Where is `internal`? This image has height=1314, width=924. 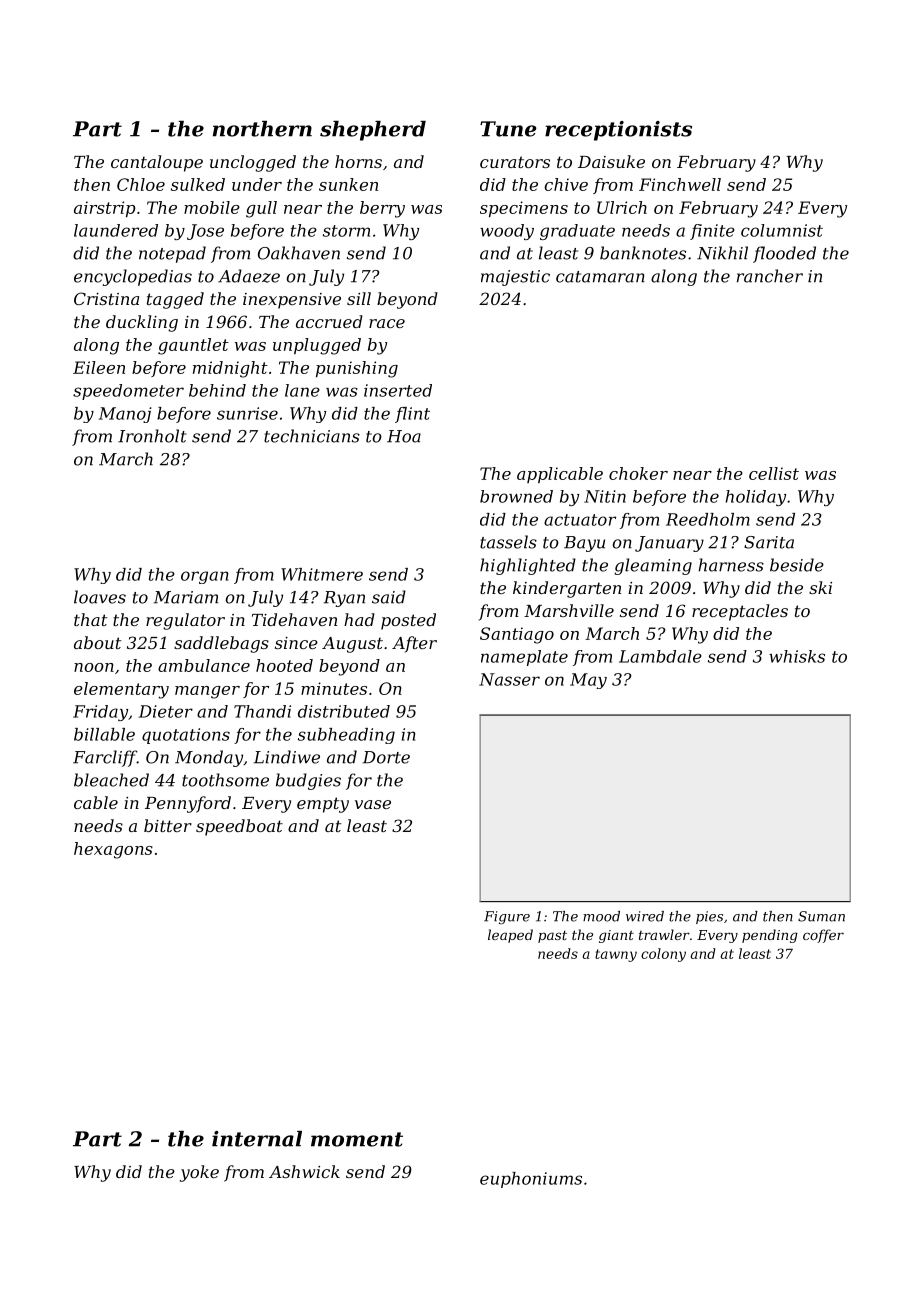
internal is located at coordinates (257, 1139).
